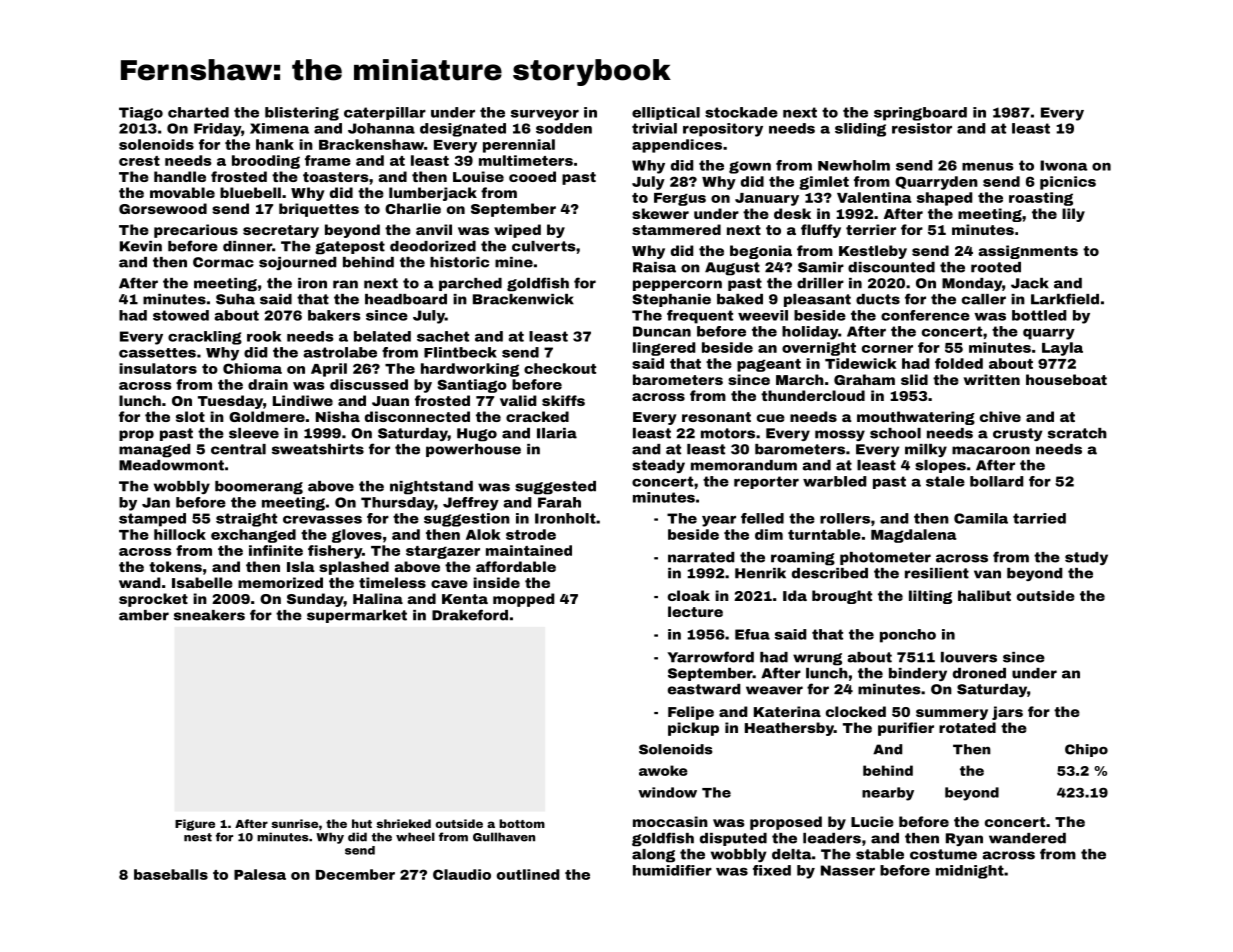  Describe the element at coordinates (198, 837) in the page. I see `nest` at that location.
